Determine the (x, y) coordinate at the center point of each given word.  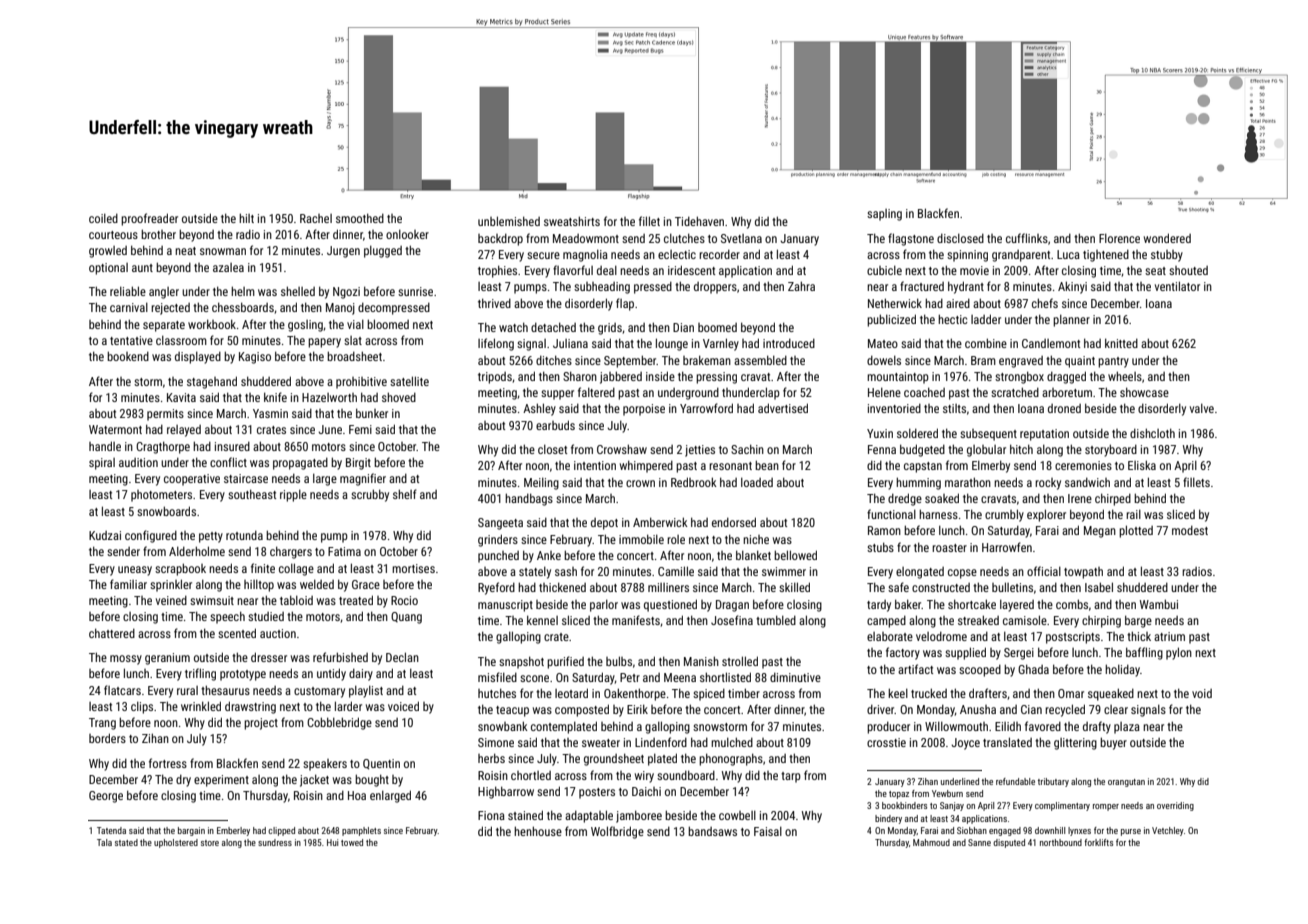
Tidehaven (699, 221)
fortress (168, 763)
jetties (700, 451)
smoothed (360, 218)
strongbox (1019, 377)
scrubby (370, 495)
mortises (413, 568)
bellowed (795, 555)
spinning (967, 256)
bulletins (1012, 587)
